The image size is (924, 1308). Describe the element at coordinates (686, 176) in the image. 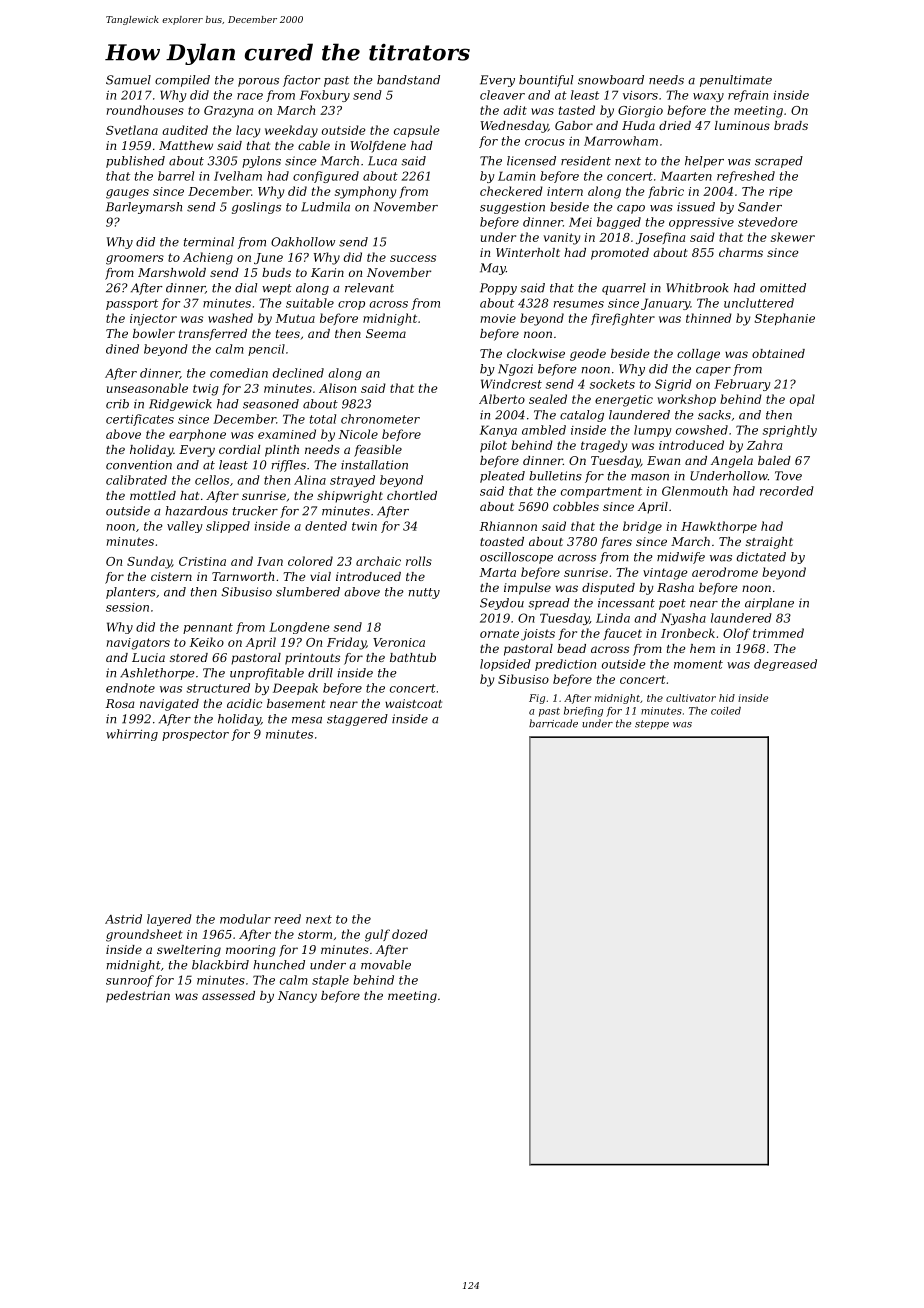

I see `Maarten` at that location.
